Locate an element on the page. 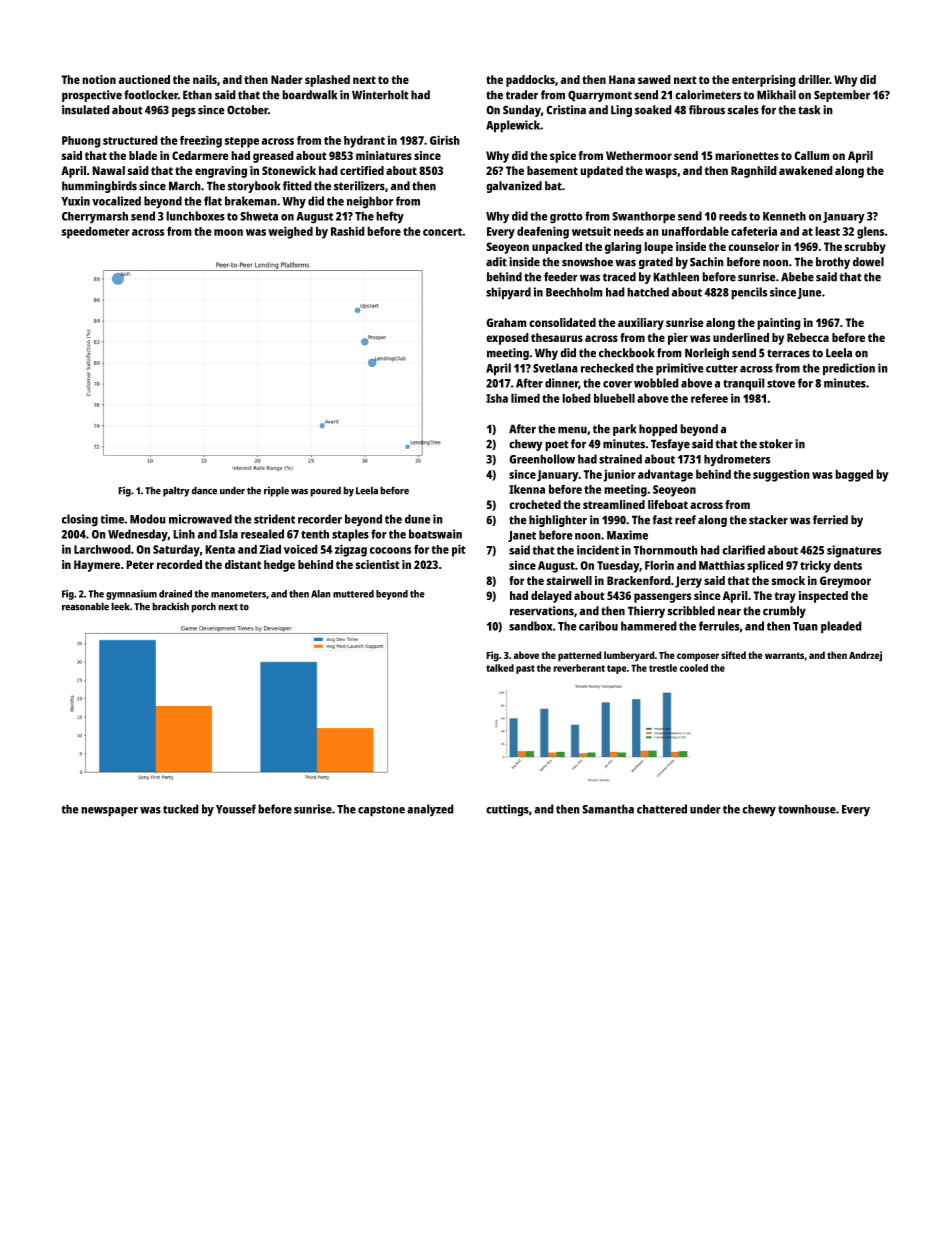 This image has width=952, height=1233. talked is located at coordinates (500, 668).
